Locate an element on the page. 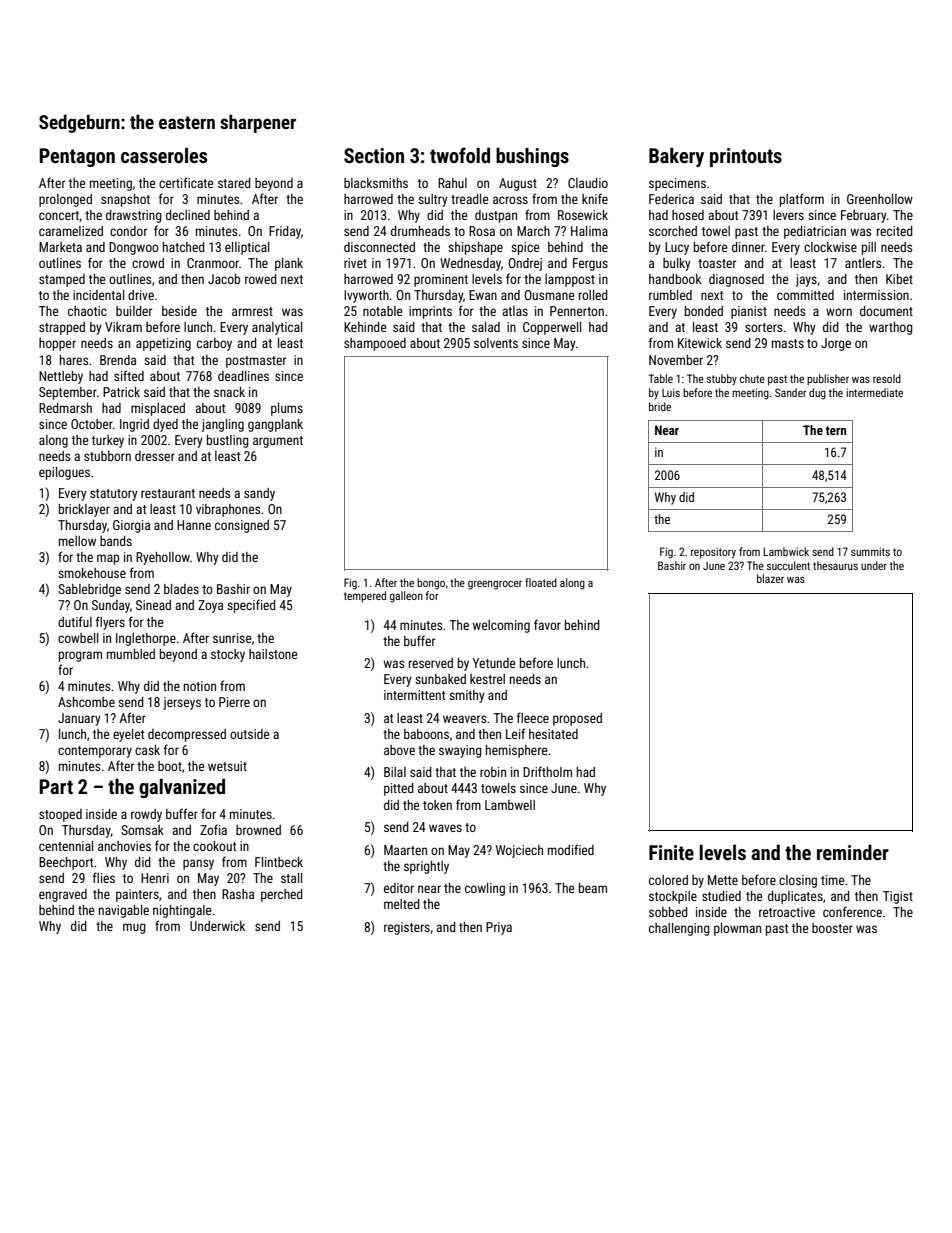 This image has width=952, height=1233. Halima is located at coordinates (589, 231).
